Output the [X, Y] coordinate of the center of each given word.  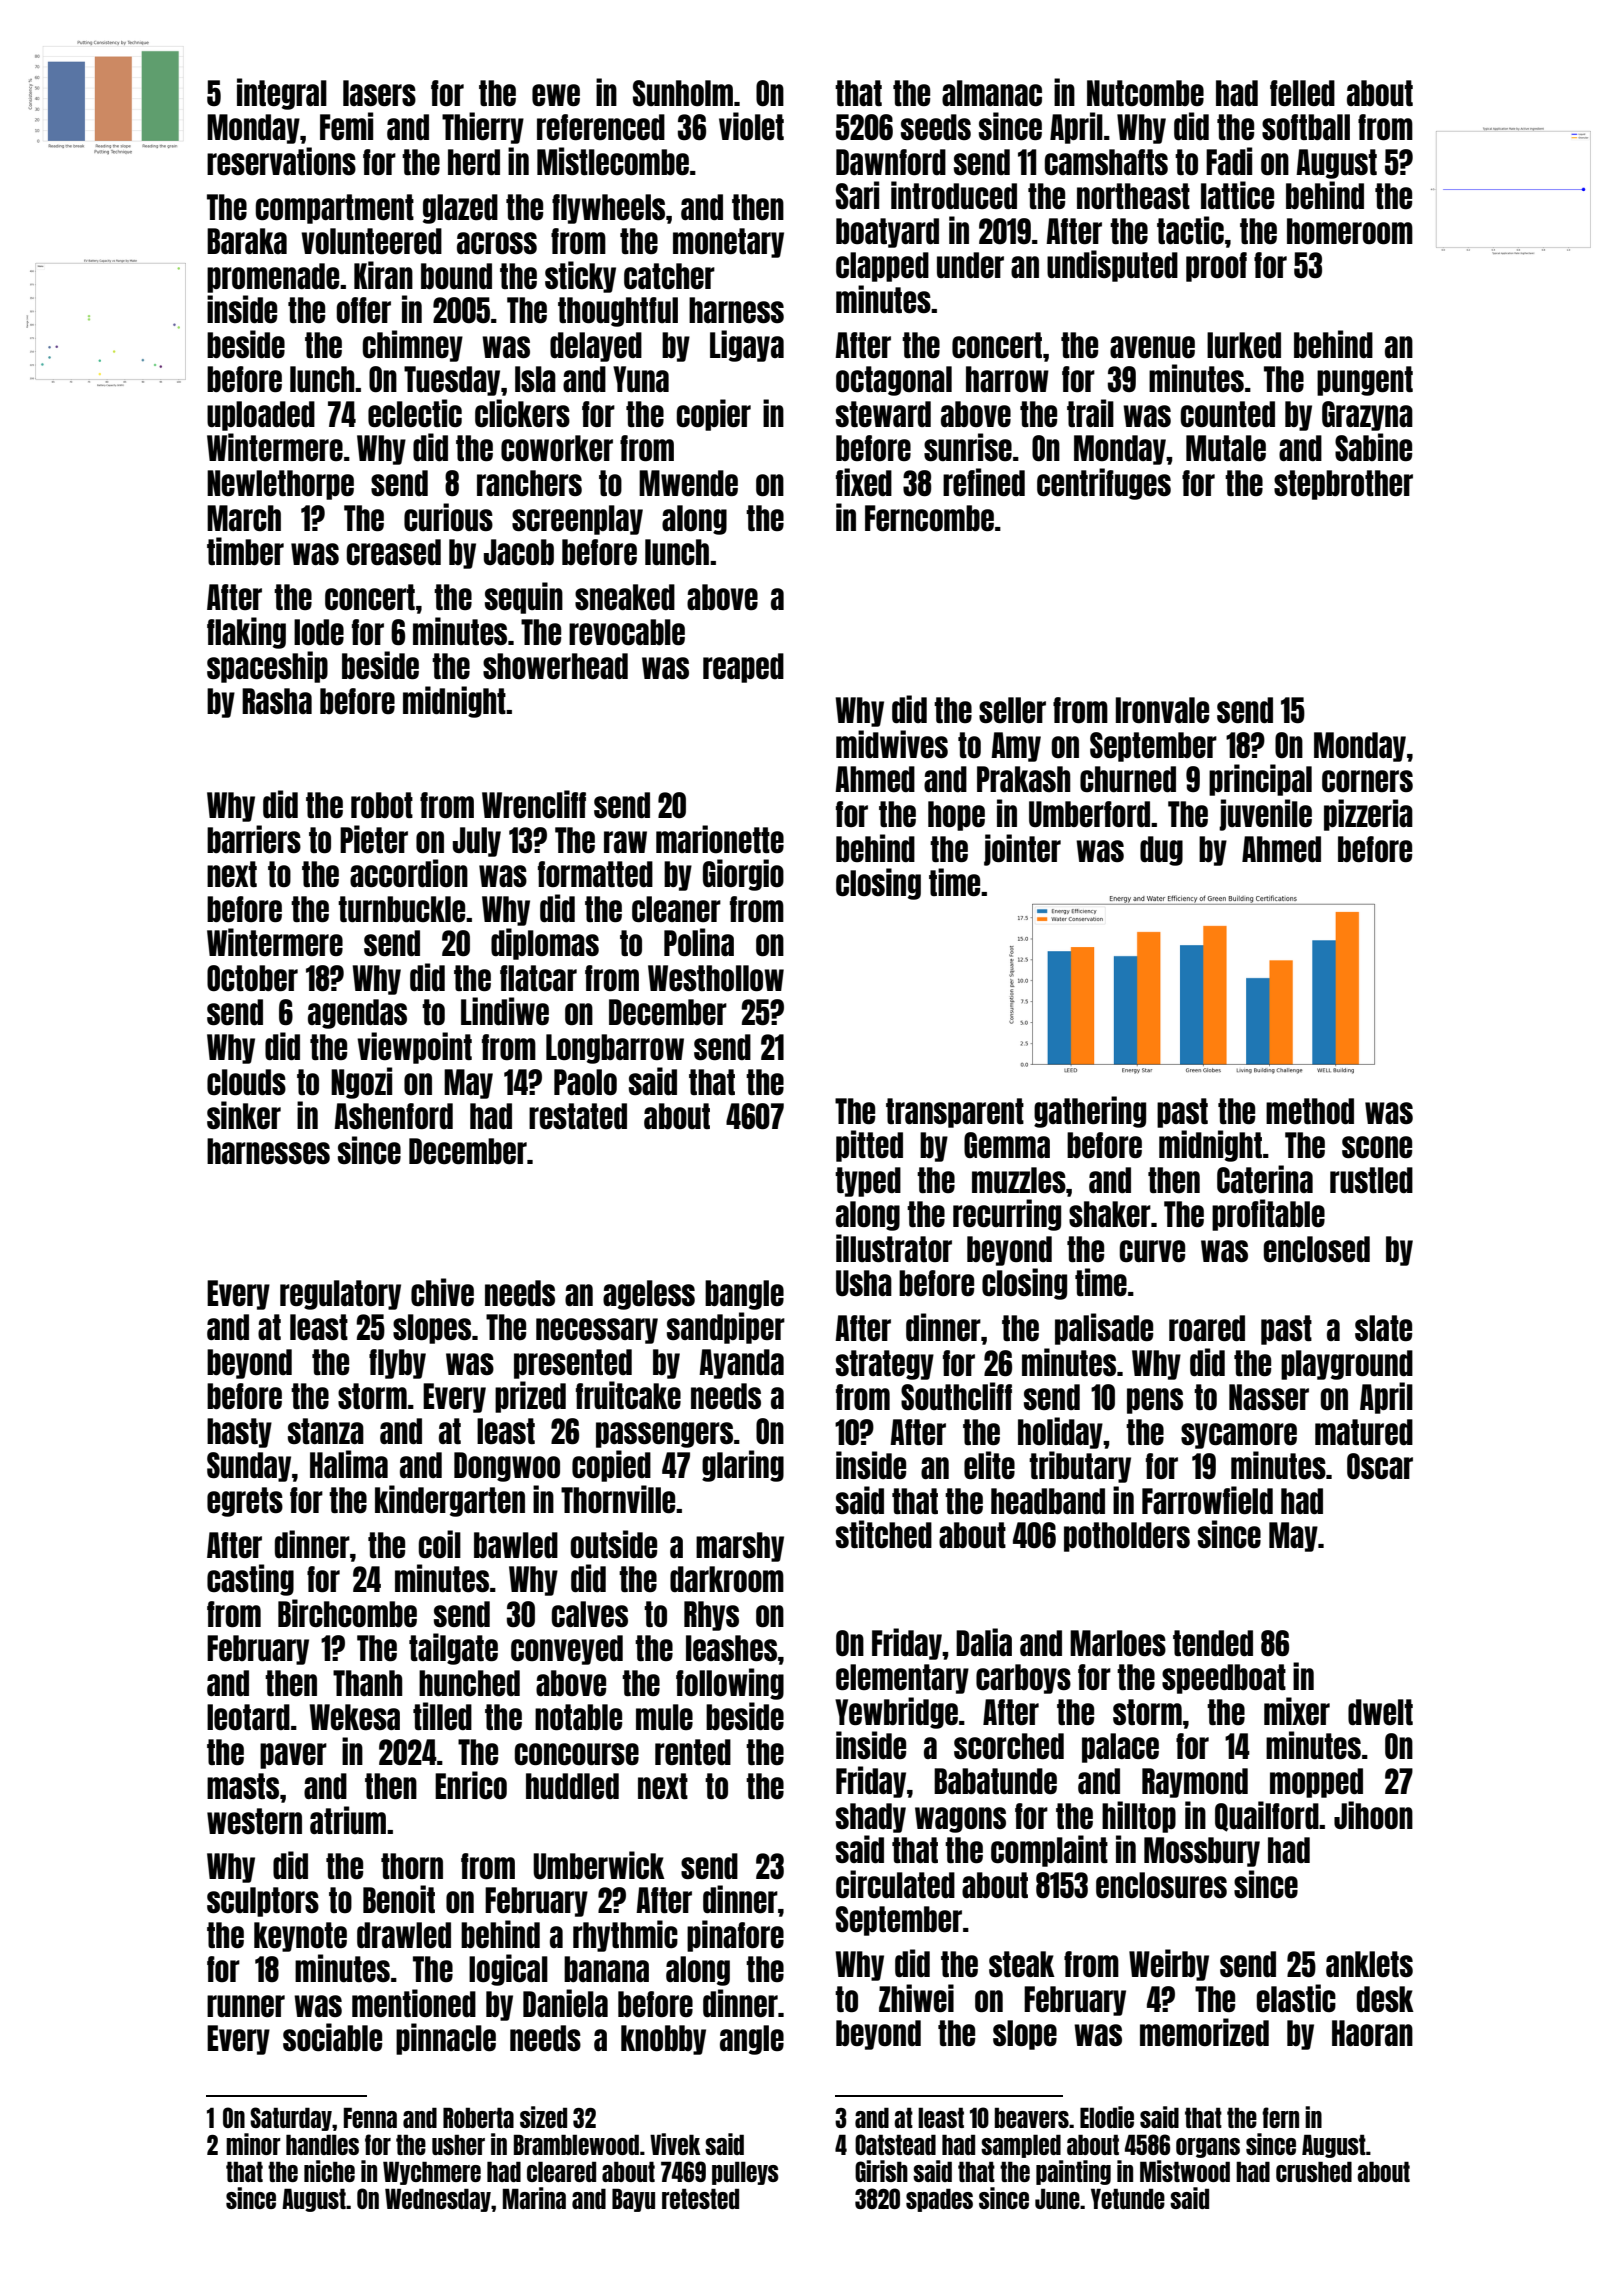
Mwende [688, 483]
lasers [379, 93]
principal [1260, 780]
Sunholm [683, 93]
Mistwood [1185, 2171]
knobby [663, 2040]
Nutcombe [1145, 93]
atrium [348, 1820]
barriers [254, 839]
